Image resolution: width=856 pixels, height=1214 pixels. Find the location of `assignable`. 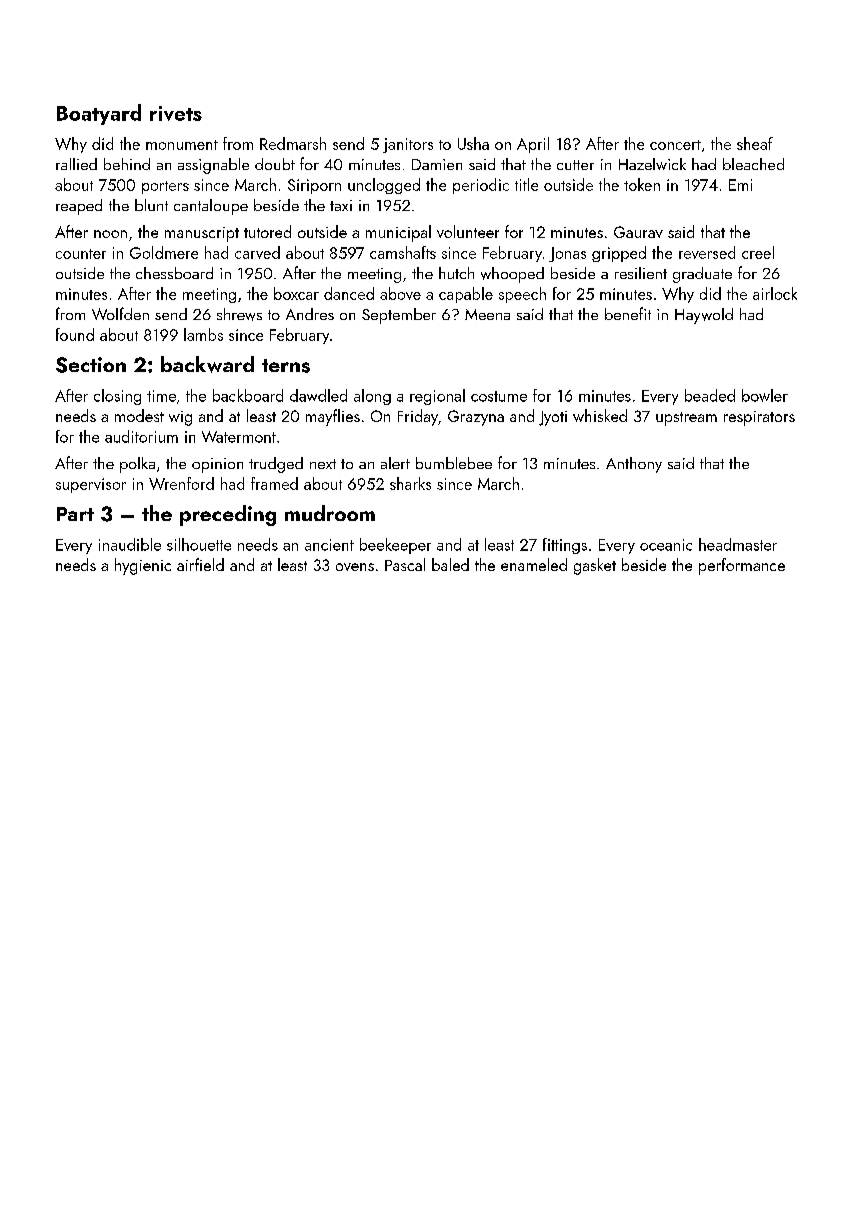

assignable is located at coordinates (213, 166).
